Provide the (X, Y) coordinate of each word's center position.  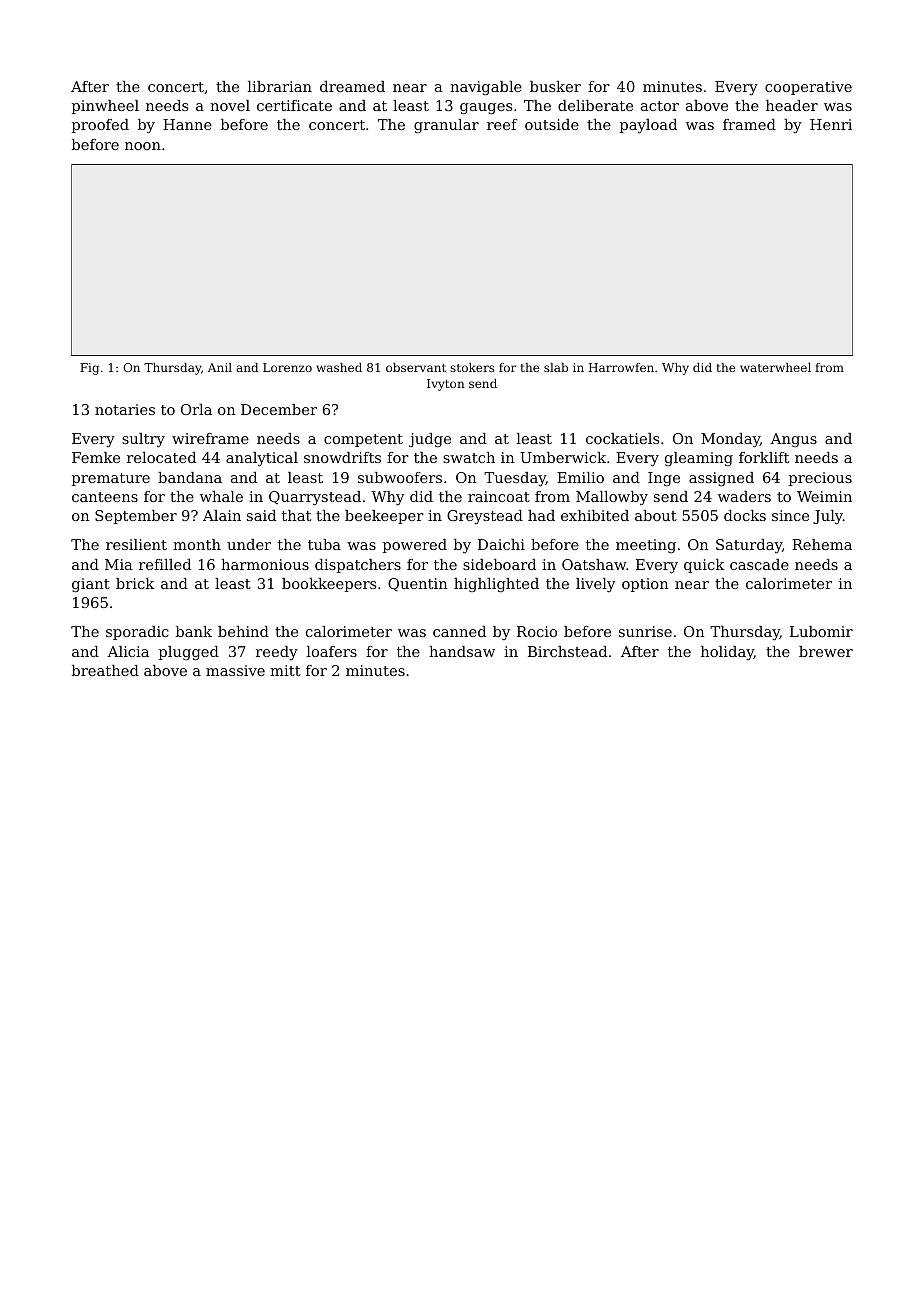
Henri (831, 124)
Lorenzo (287, 367)
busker (555, 86)
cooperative (808, 88)
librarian (280, 86)
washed (339, 367)
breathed (105, 670)
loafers (332, 651)
